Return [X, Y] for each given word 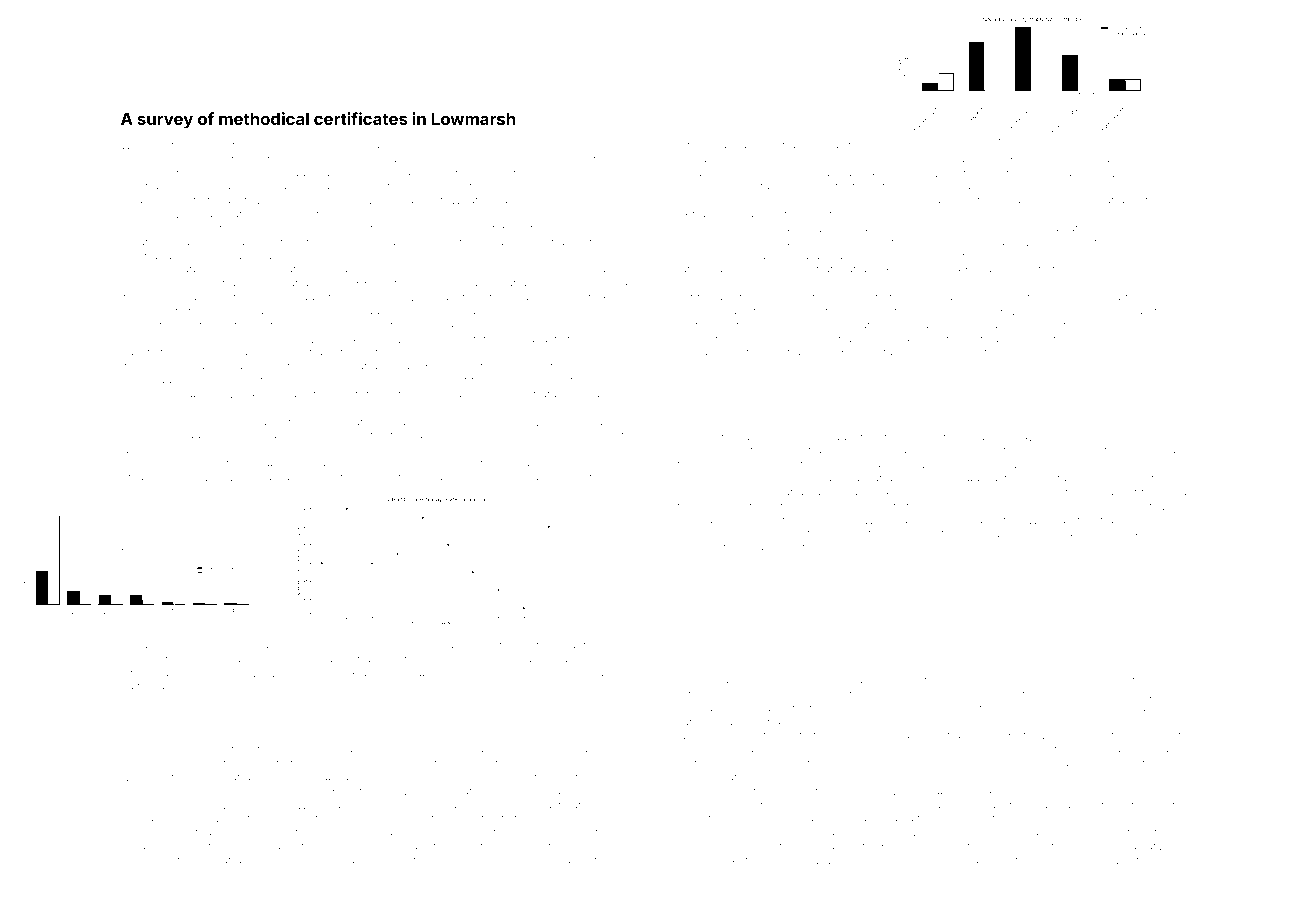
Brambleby [286, 146]
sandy [1149, 326]
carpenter [1098, 681]
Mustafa [695, 158]
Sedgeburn [368, 298]
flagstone [771, 257]
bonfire [591, 762]
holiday [845, 709]
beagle [218, 674]
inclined [981, 173]
